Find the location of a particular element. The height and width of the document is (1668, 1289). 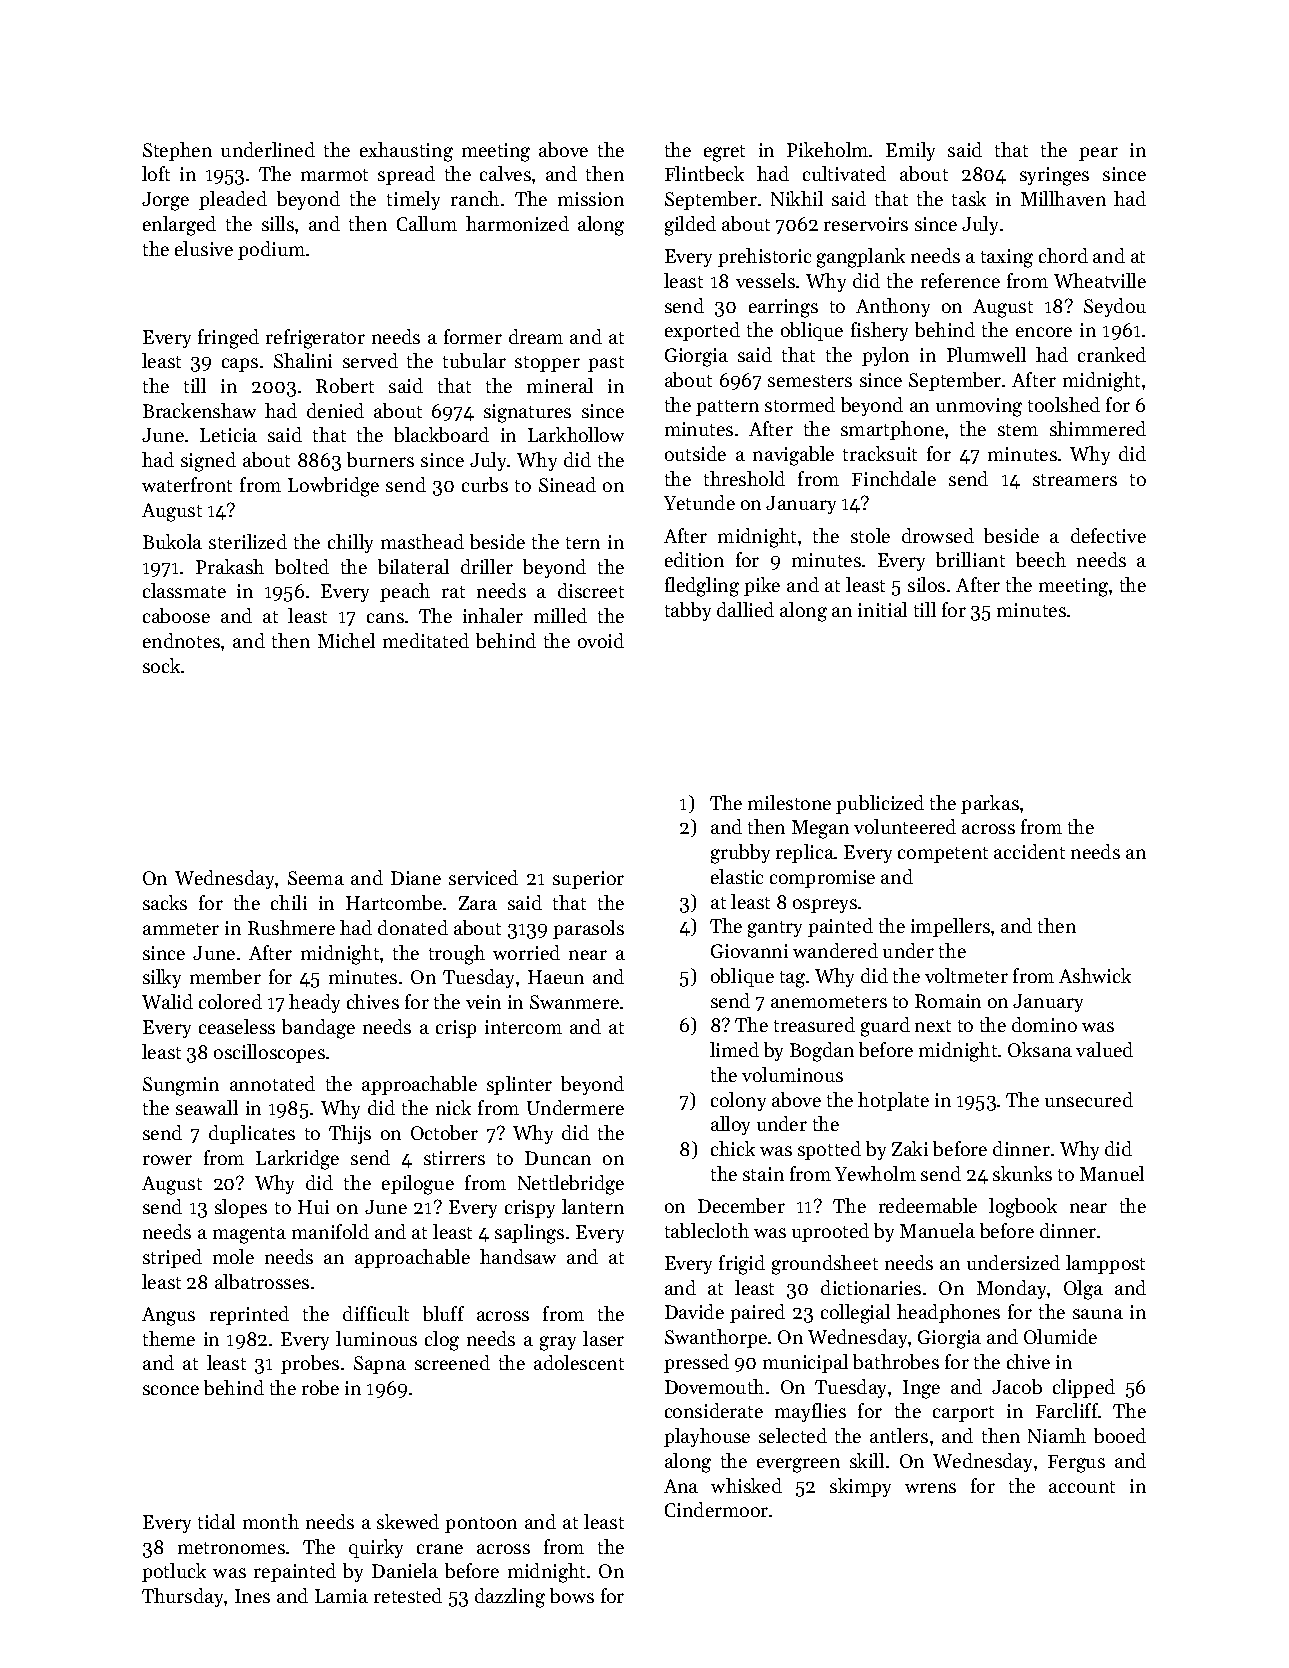

pontoon is located at coordinates (481, 1525).
